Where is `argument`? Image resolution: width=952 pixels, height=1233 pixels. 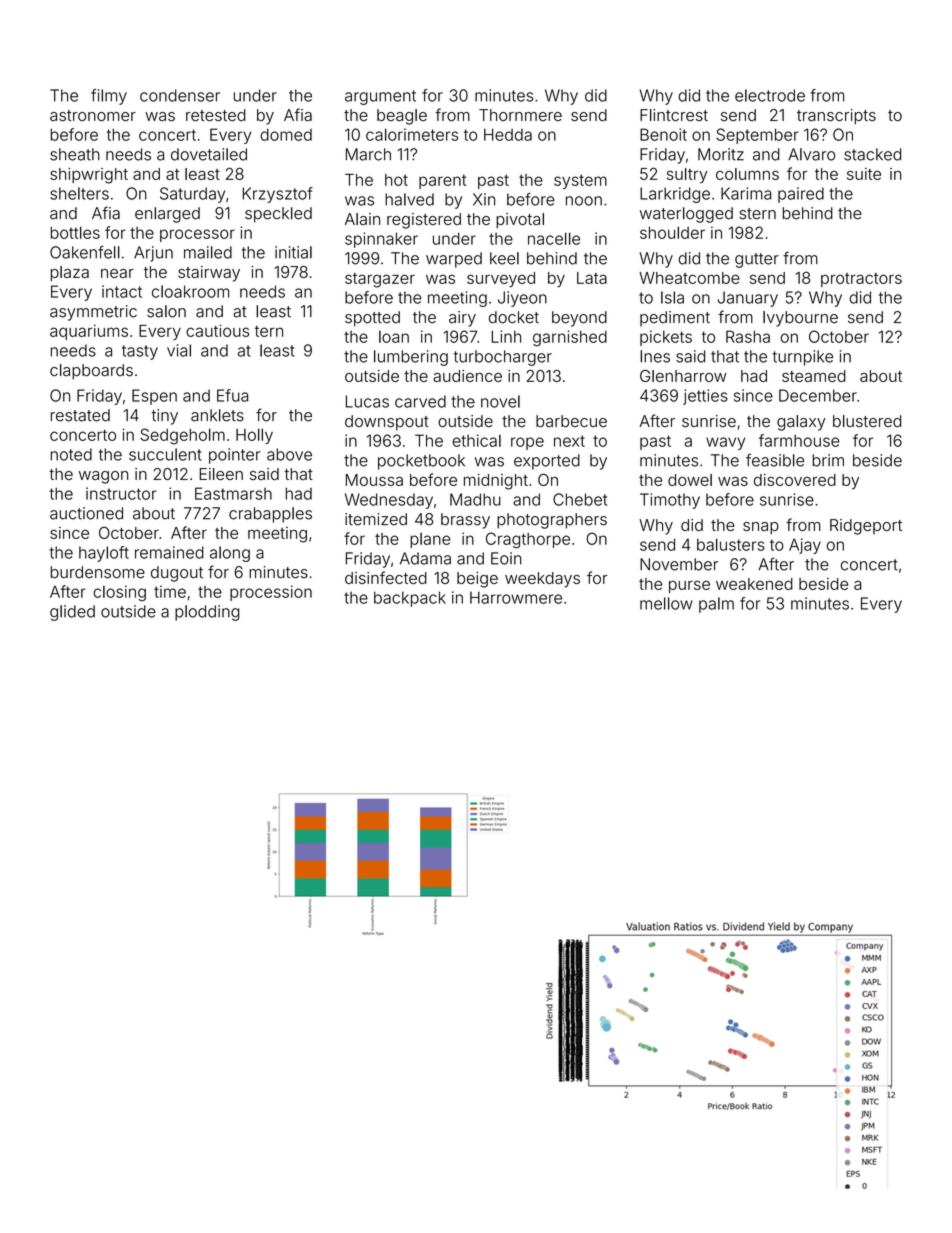 argument is located at coordinates (380, 97).
